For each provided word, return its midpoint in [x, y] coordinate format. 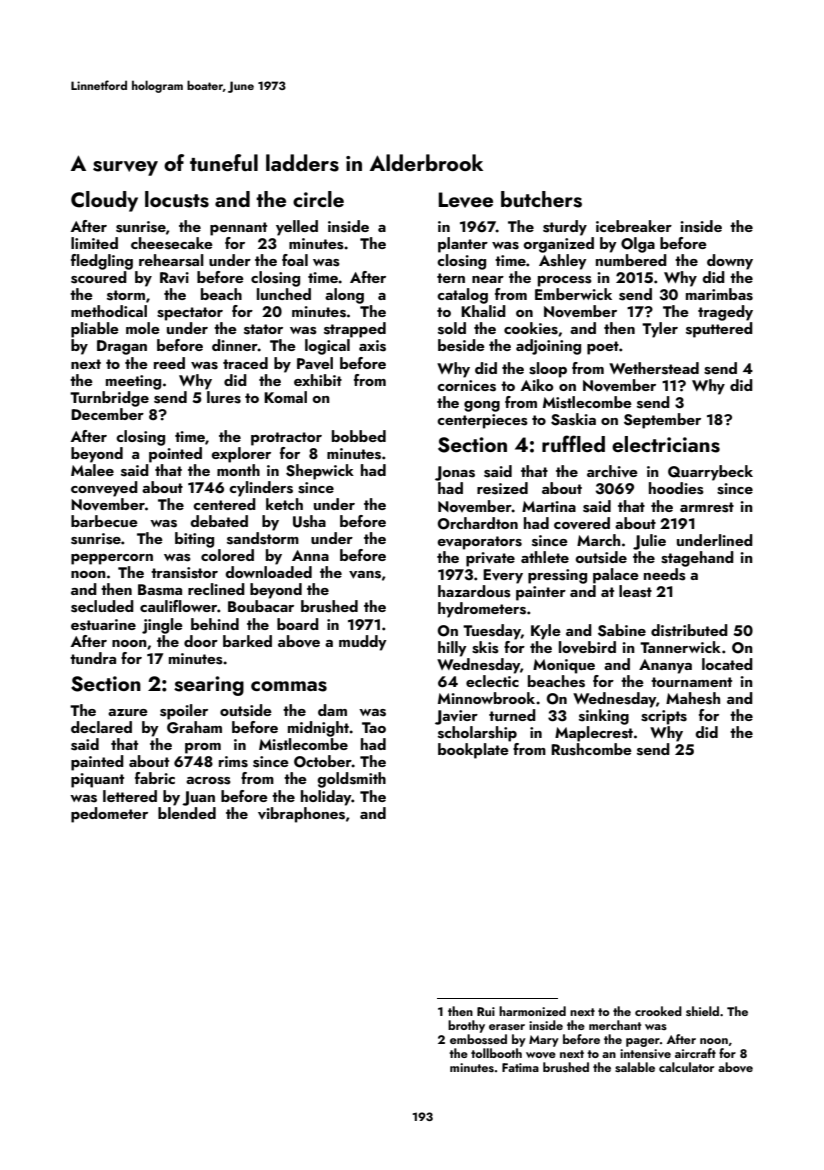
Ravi [174, 277]
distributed [689, 630]
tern [451, 278]
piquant [97, 780]
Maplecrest [594, 734]
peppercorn [112, 559]
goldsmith [351, 780]
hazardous [474, 591]
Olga [638, 245]
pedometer [109, 815]
